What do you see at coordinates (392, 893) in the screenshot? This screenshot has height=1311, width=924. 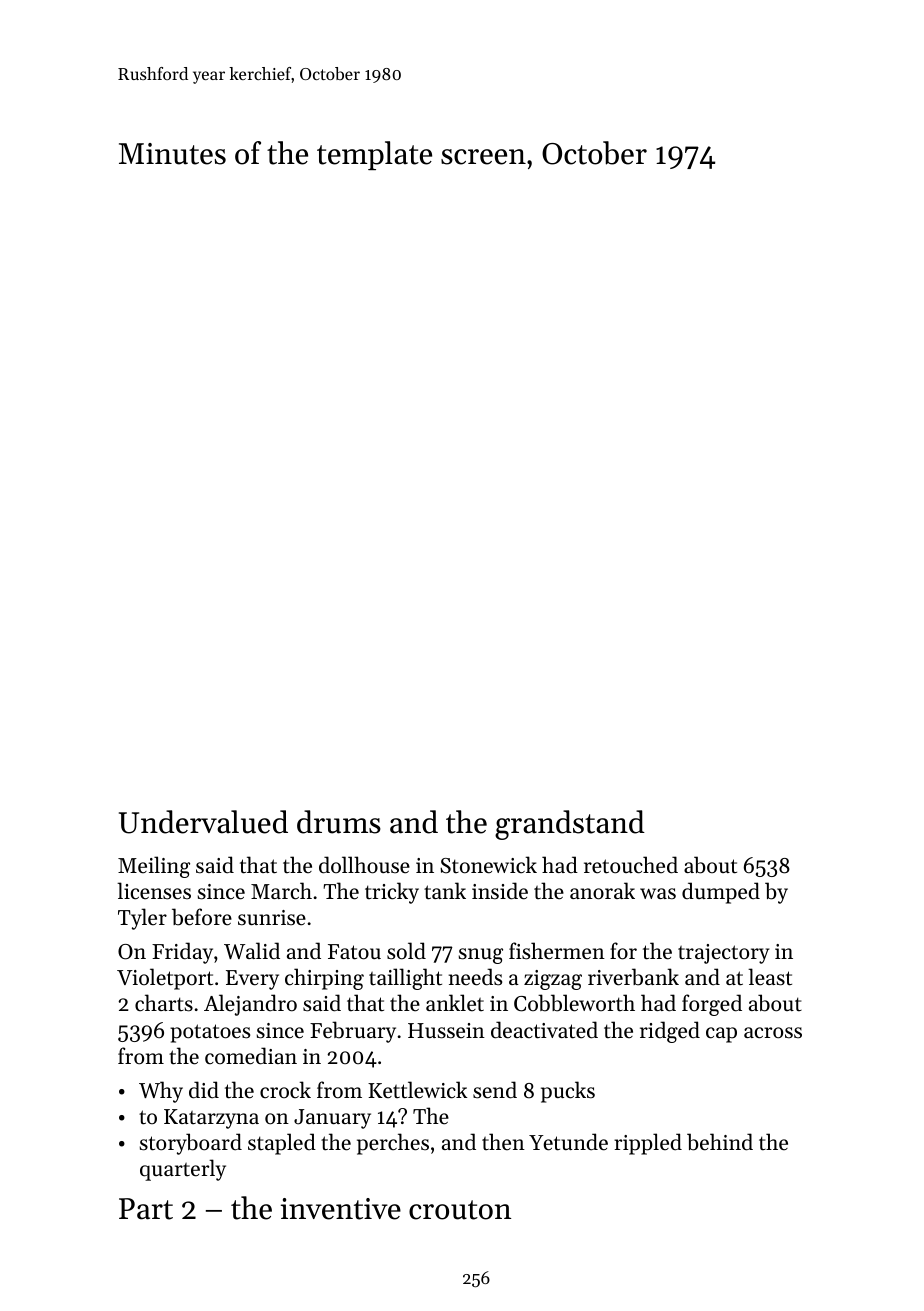 I see `tricky` at bounding box center [392, 893].
